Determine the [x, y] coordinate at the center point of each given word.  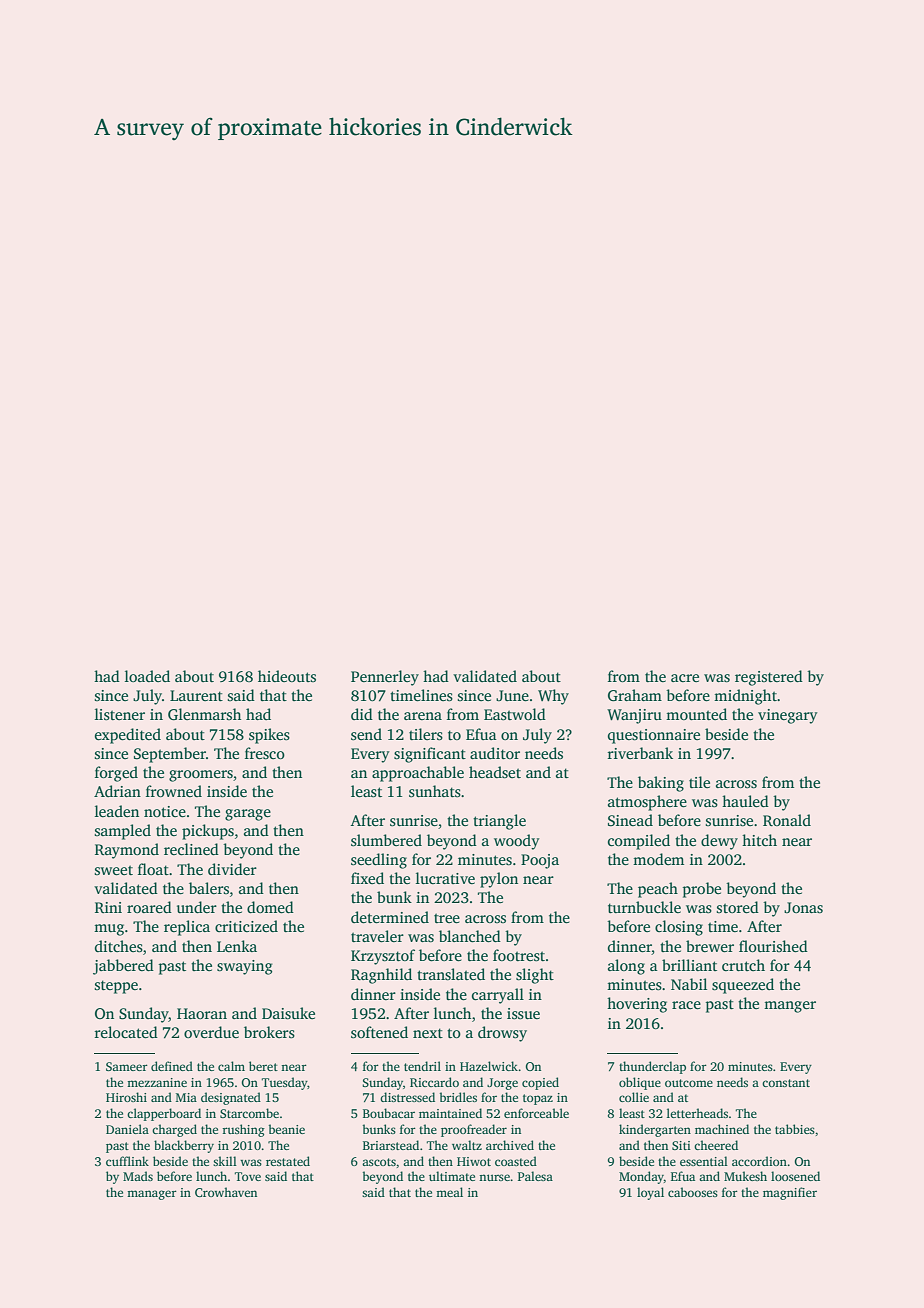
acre [685, 678]
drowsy [502, 1034]
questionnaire [654, 736]
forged [116, 774]
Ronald [787, 820]
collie [634, 1097]
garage [248, 815]
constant [786, 1083]
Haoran [202, 1013]
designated [231, 1098]
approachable [418, 774]
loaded [147, 676]
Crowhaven [226, 1192]
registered [769, 678]
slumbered [386, 840]
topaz [538, 1099]
